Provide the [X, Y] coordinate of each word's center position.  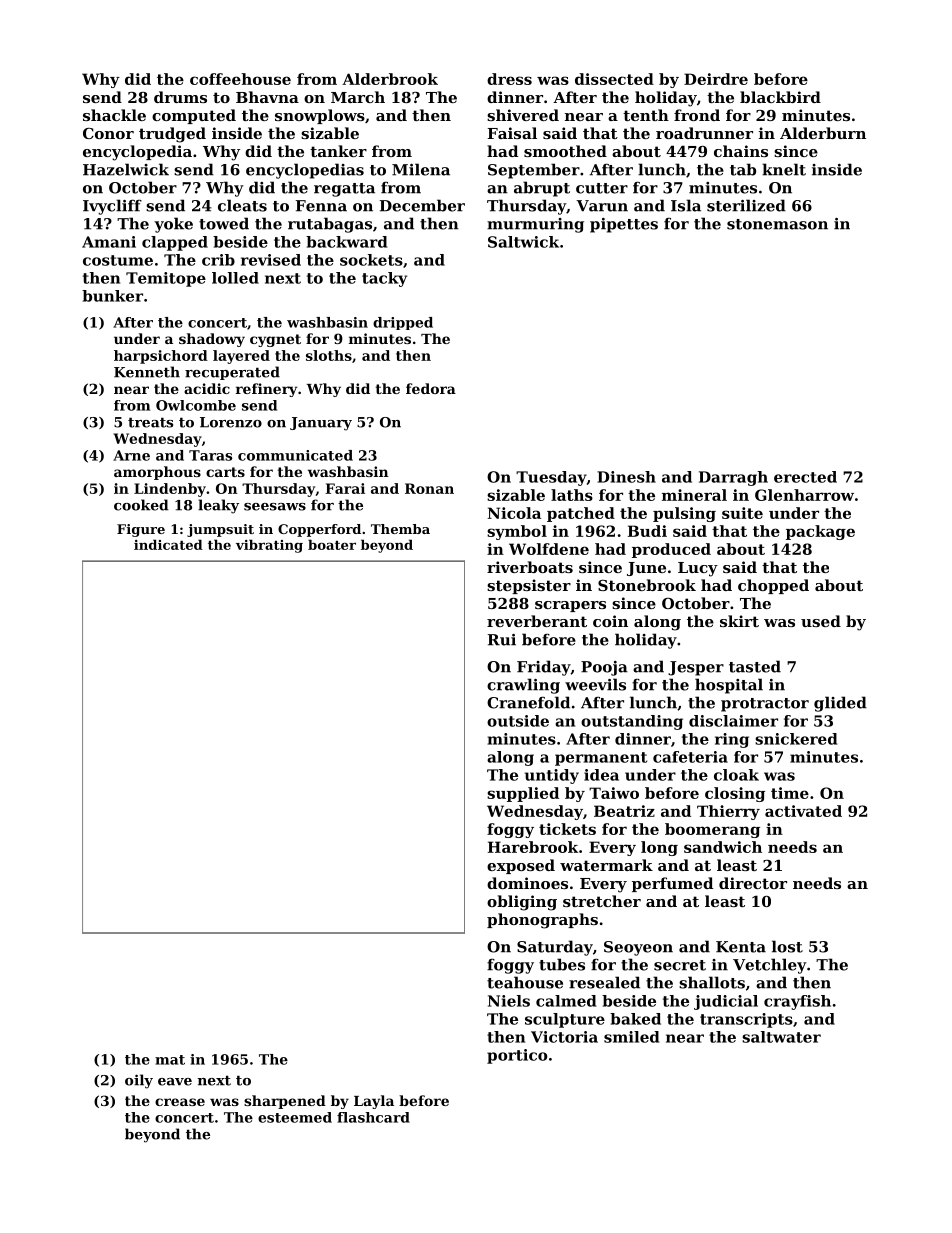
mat [170, 1060]
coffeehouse [240, 79]
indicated [168, 544]
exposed [521, 866]
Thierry [728, 812]
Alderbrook [390, 79]
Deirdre [716, 79]
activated [803, 811]
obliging [522, 903]
